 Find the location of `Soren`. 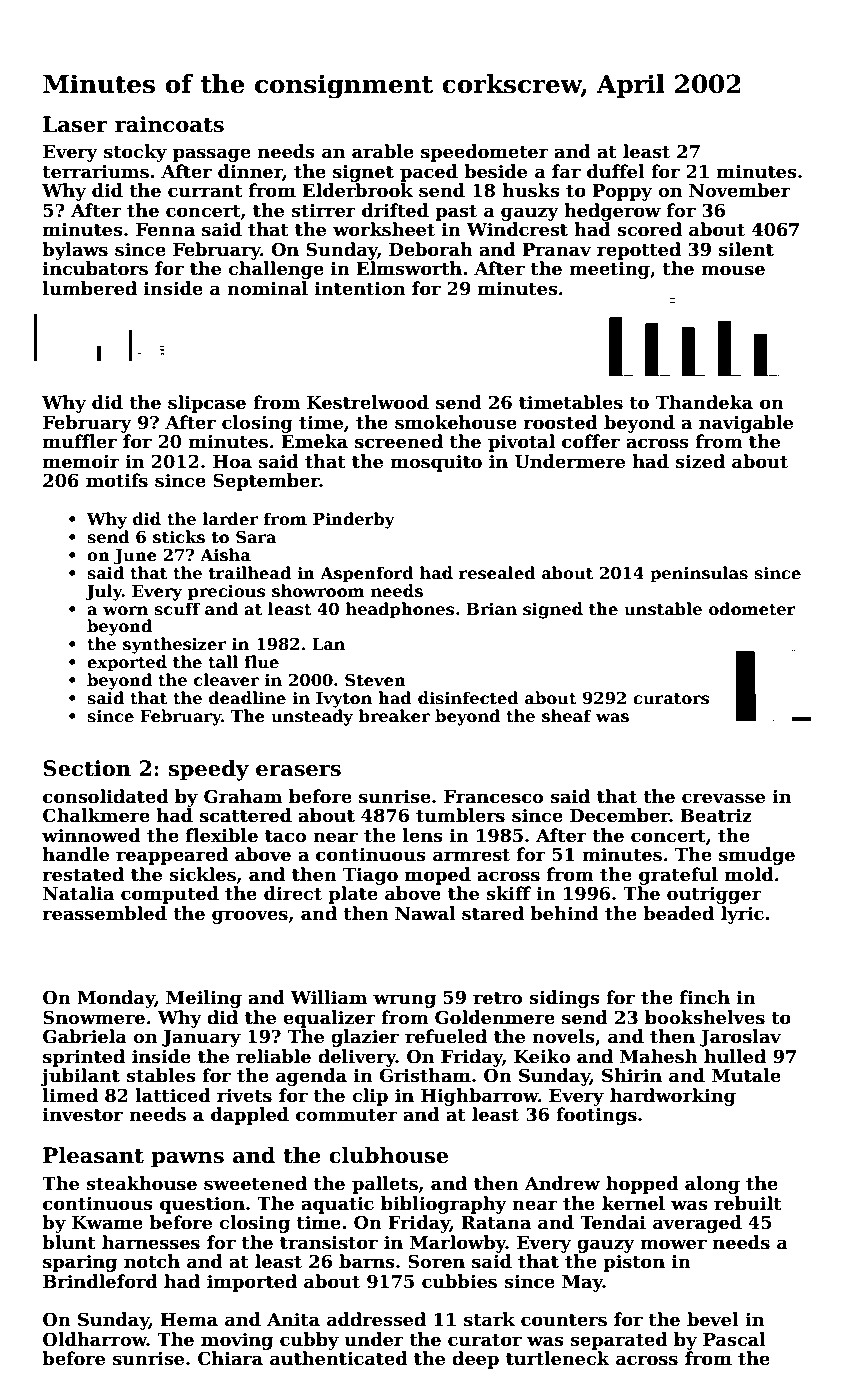

Soren is located at coordinates (436, 1261).
